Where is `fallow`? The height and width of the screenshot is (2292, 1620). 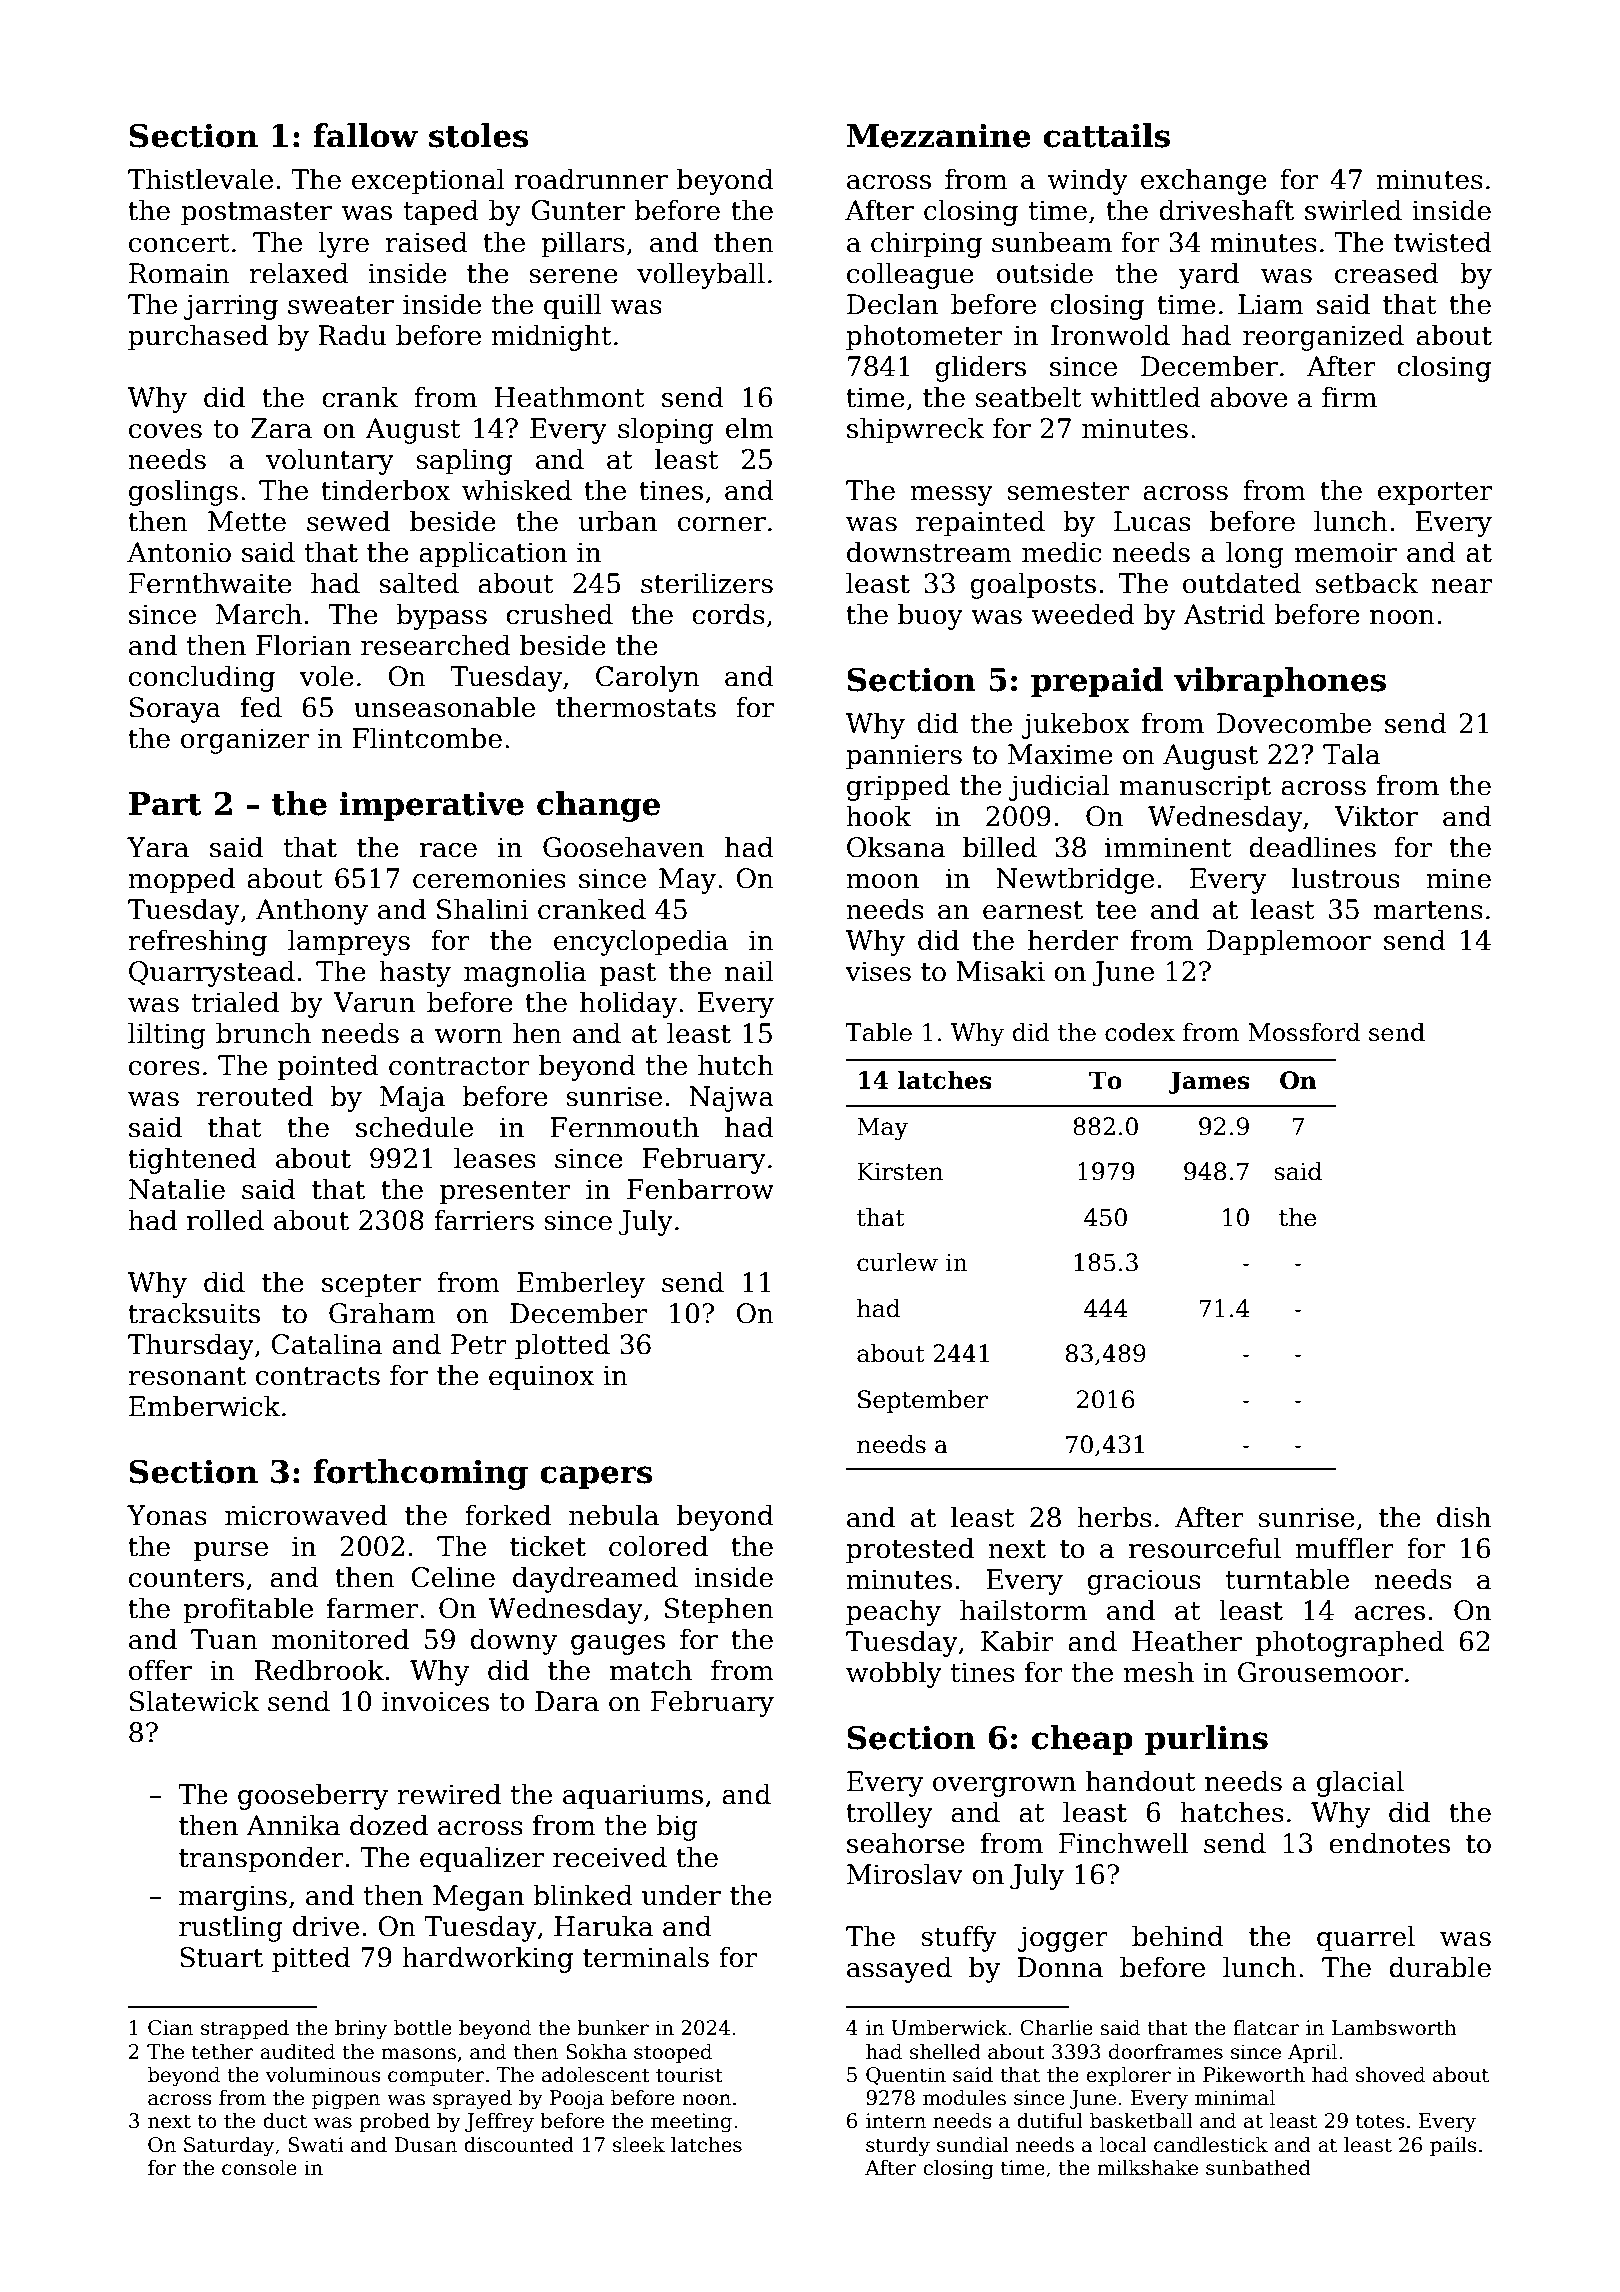 fallow is located at coordinates (365, 135).
